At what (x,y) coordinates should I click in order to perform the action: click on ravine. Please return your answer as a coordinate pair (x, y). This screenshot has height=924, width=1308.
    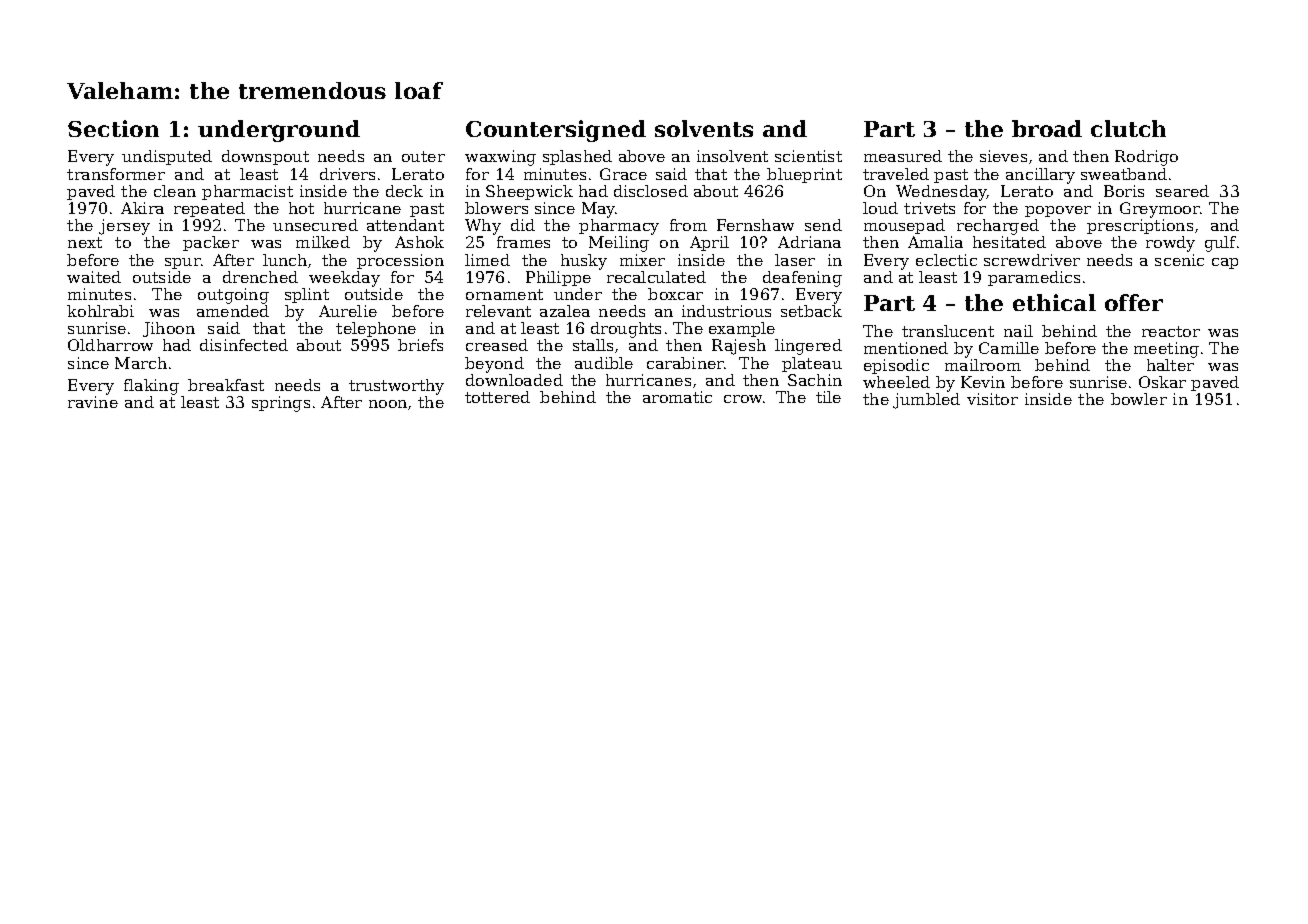
    Looking at the image, I should click on (93, 402).
